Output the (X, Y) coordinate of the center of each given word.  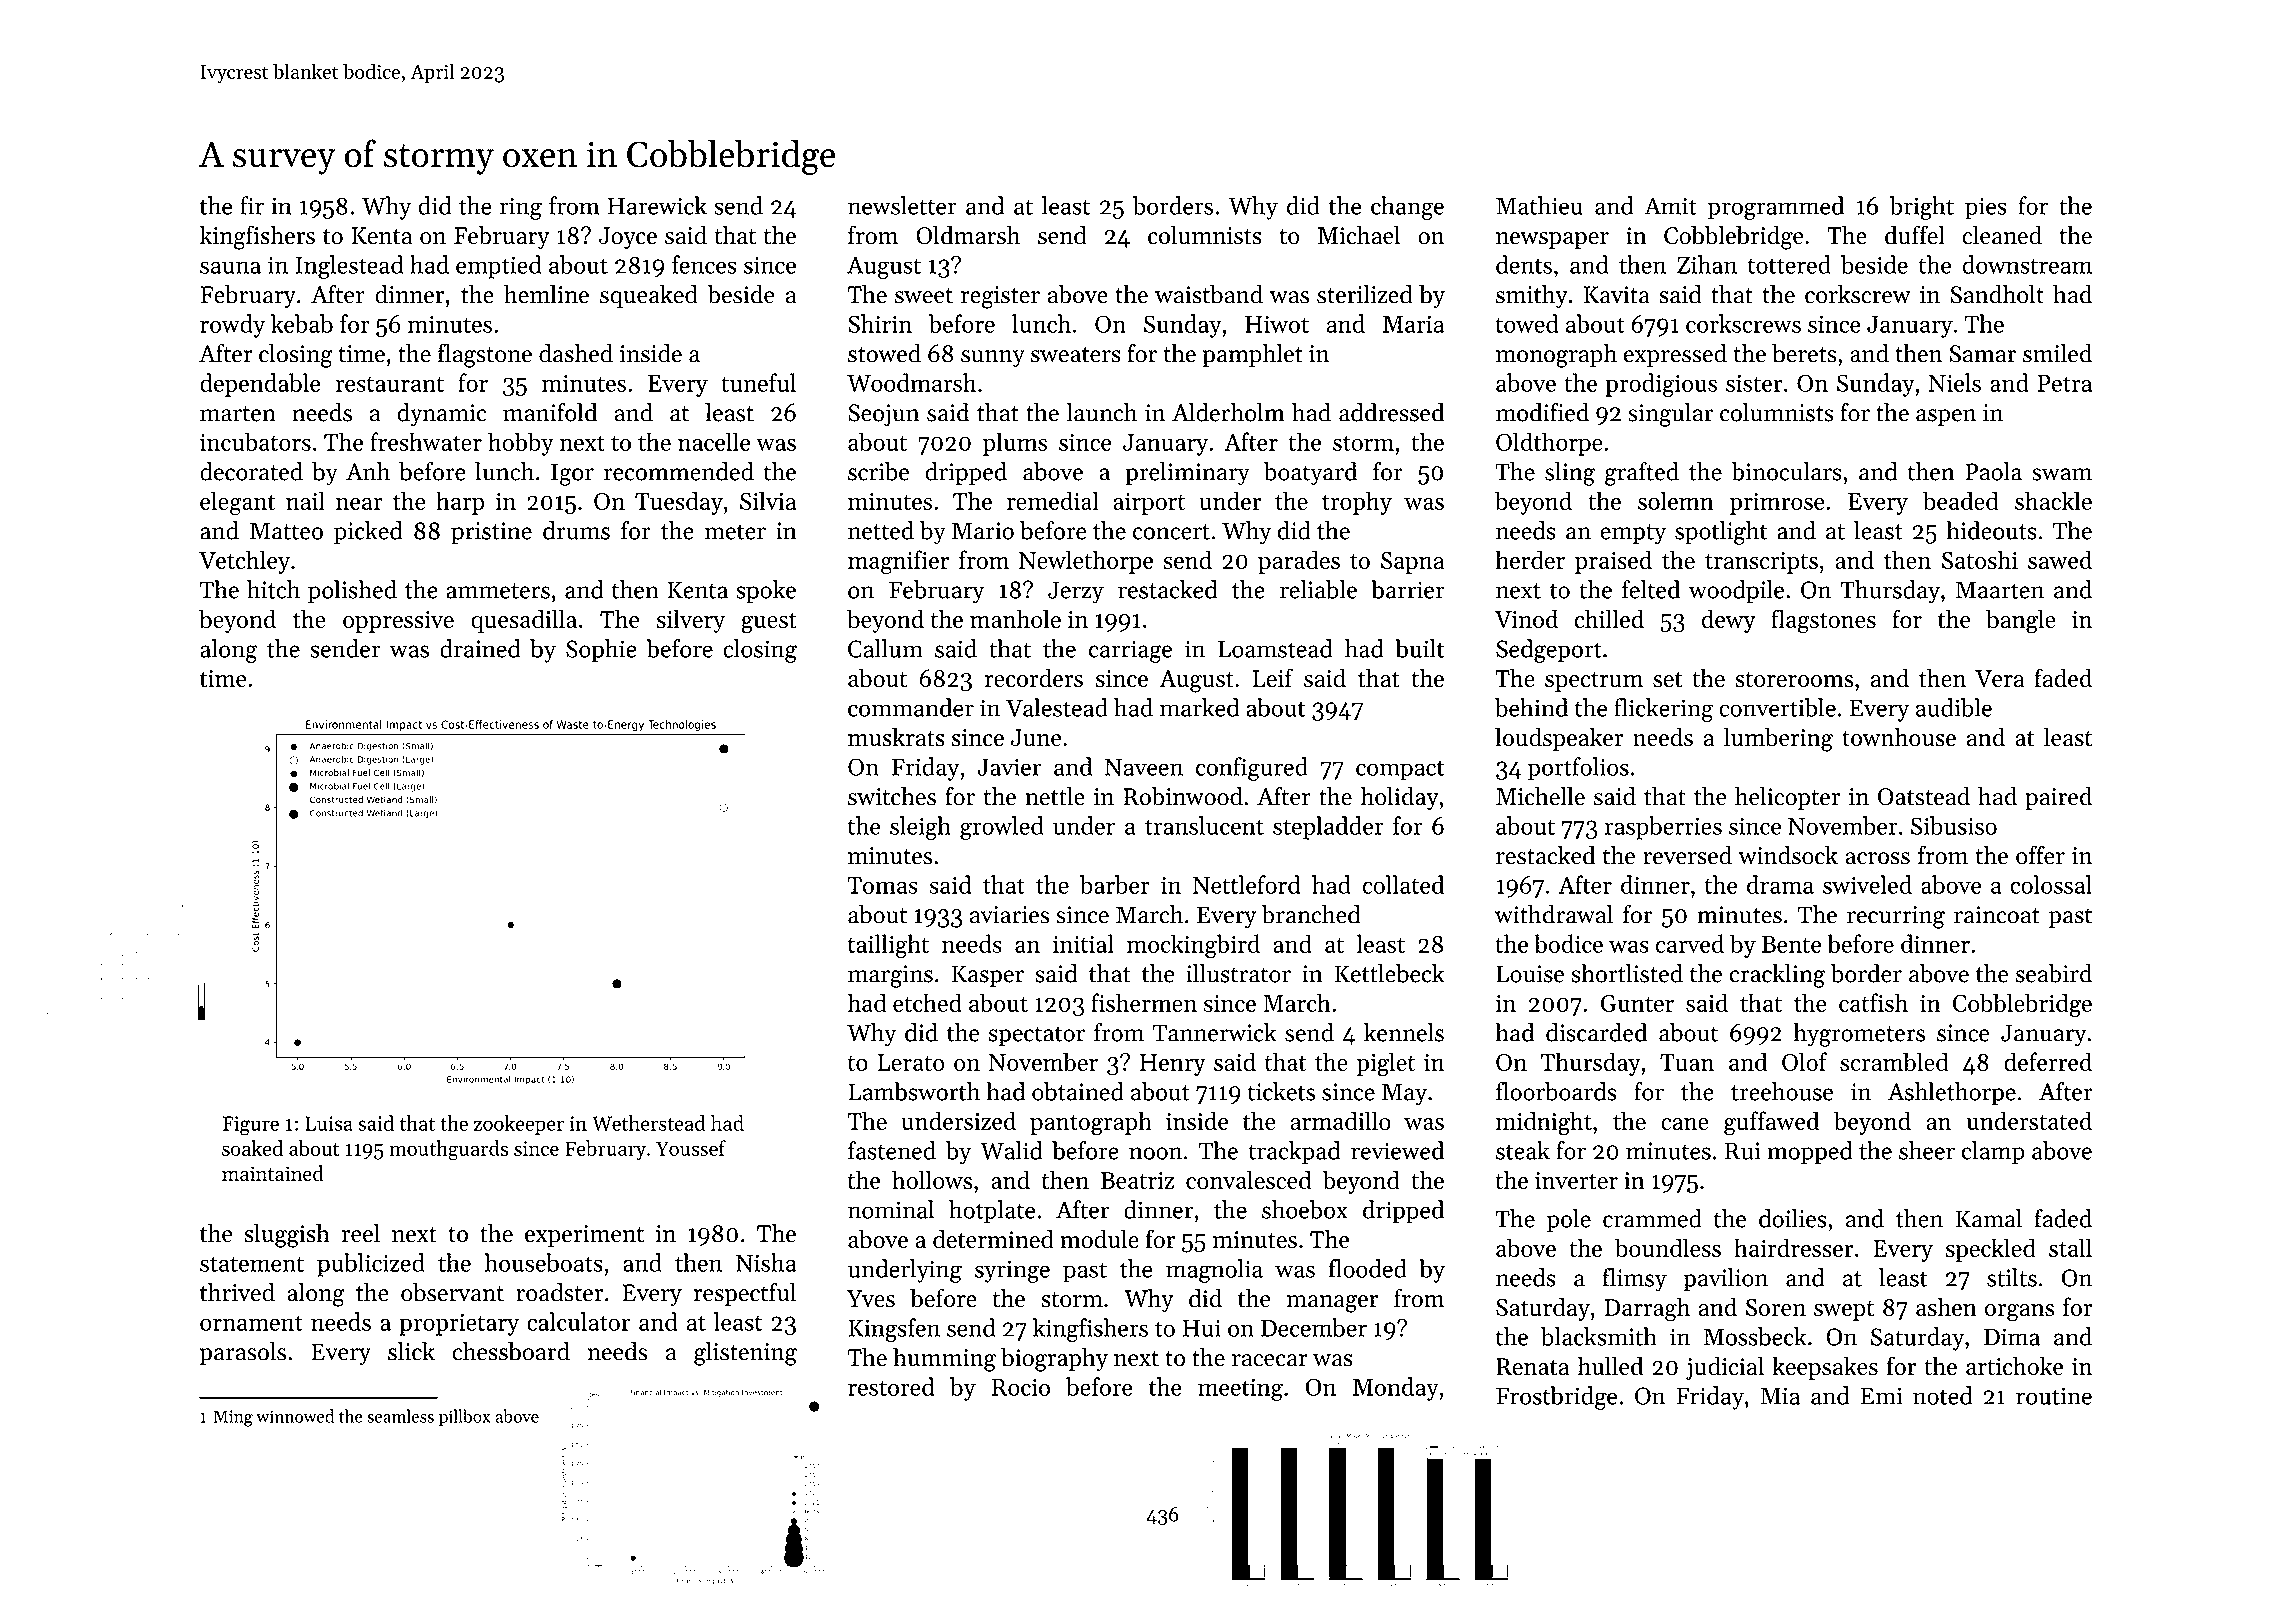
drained (480, 648)
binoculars (1786, 471)
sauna (230, 267)
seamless (400, 1416)
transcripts (1761, 563)
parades (1299, 562)
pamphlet (1252, 355)
